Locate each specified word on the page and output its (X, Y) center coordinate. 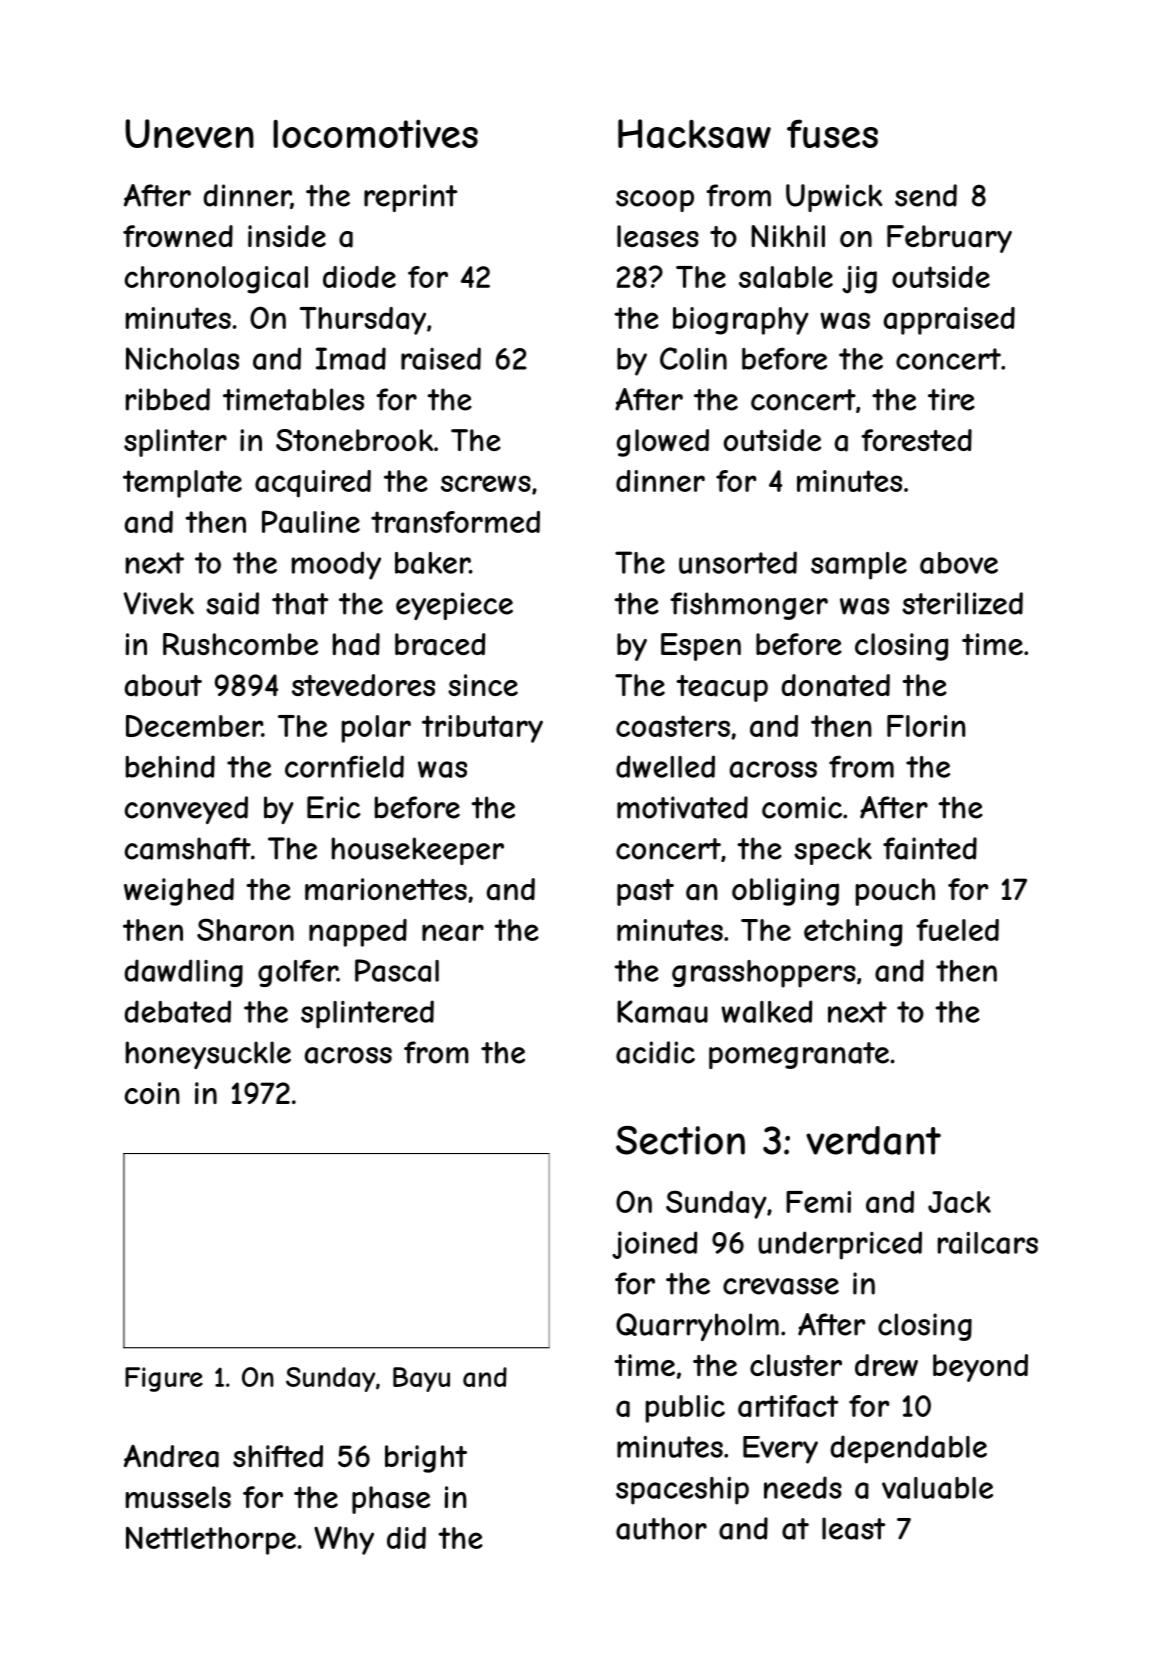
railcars (988, 1243)
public (685, 1409)
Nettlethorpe (211, 1540)
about (163, 685)
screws (486, 483)
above (959, 563)
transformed (455, 522)
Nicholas (182, 358)
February (949, 239)
